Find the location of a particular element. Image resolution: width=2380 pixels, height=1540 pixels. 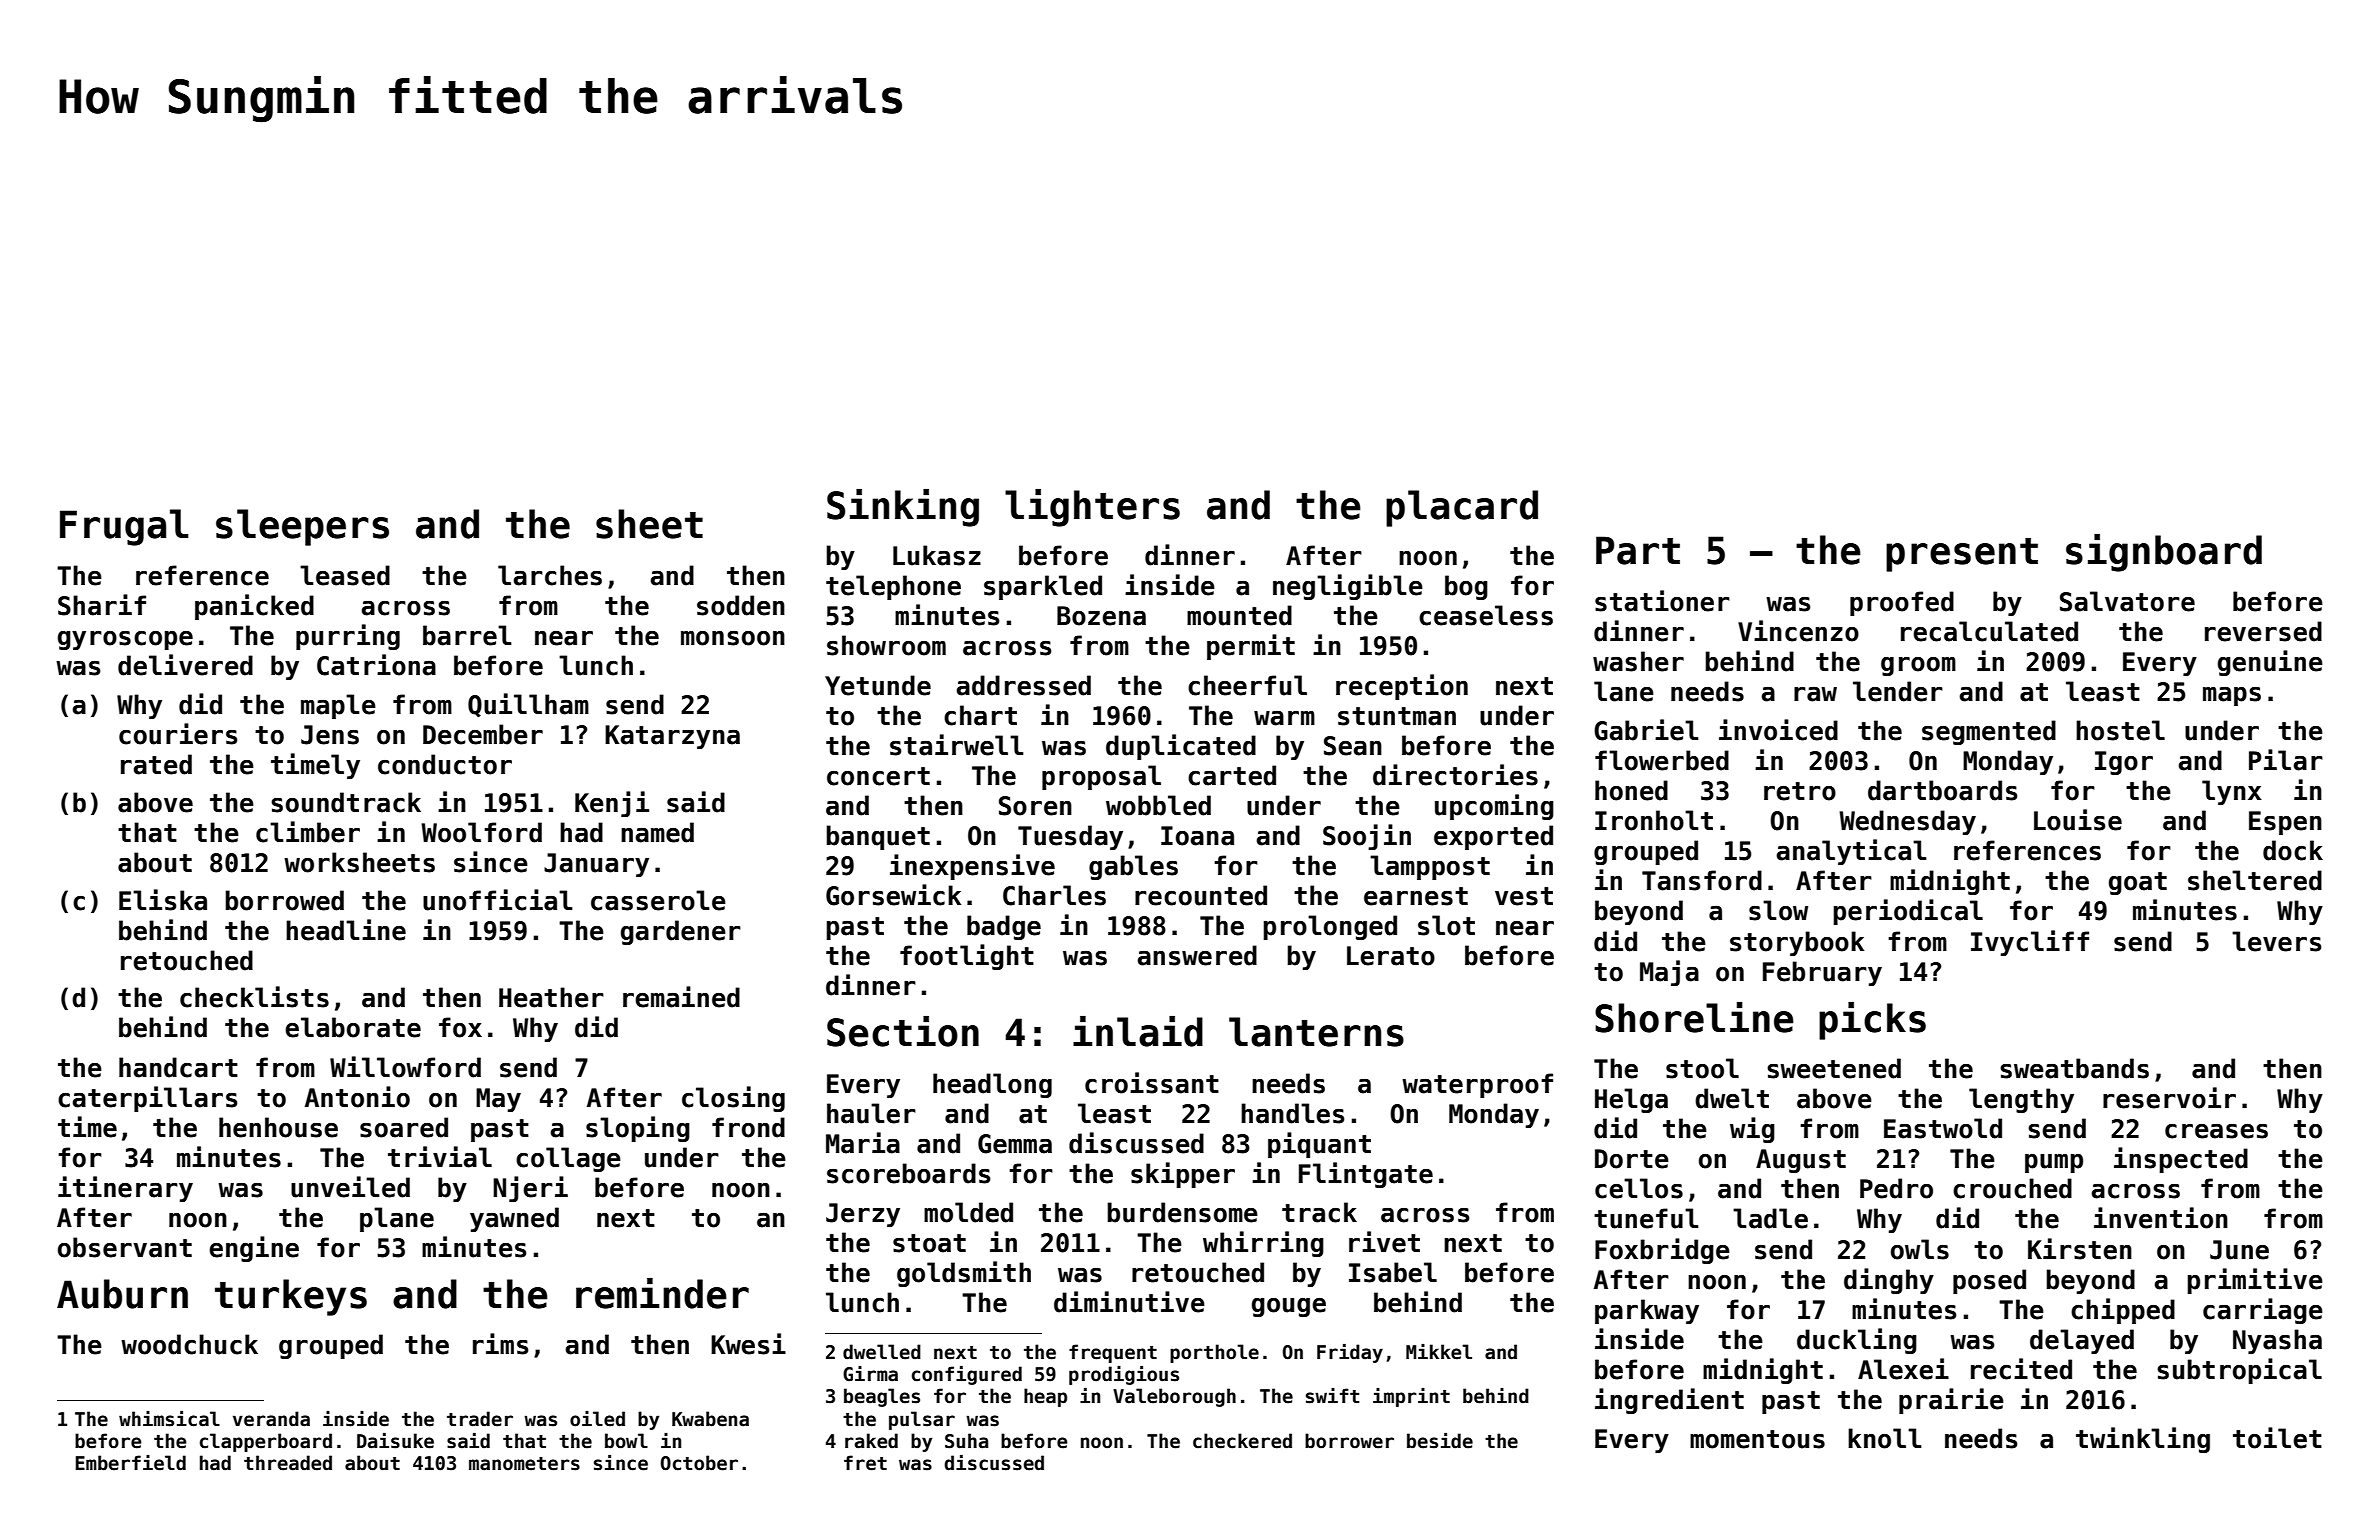

Kenji is located at coordinates (612, 804).
